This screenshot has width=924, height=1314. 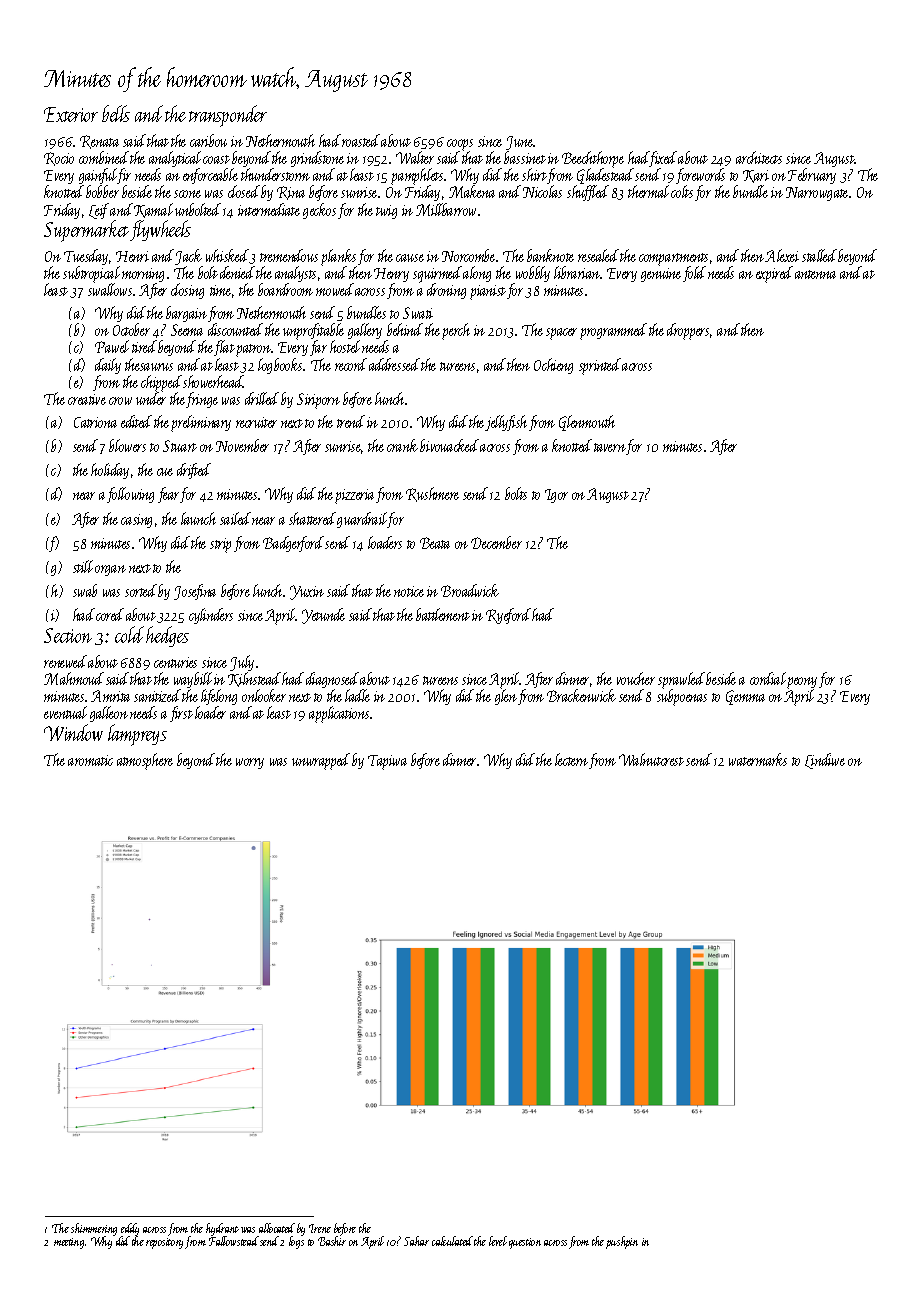 I want to click on expired, so click(x=774, y=274).
